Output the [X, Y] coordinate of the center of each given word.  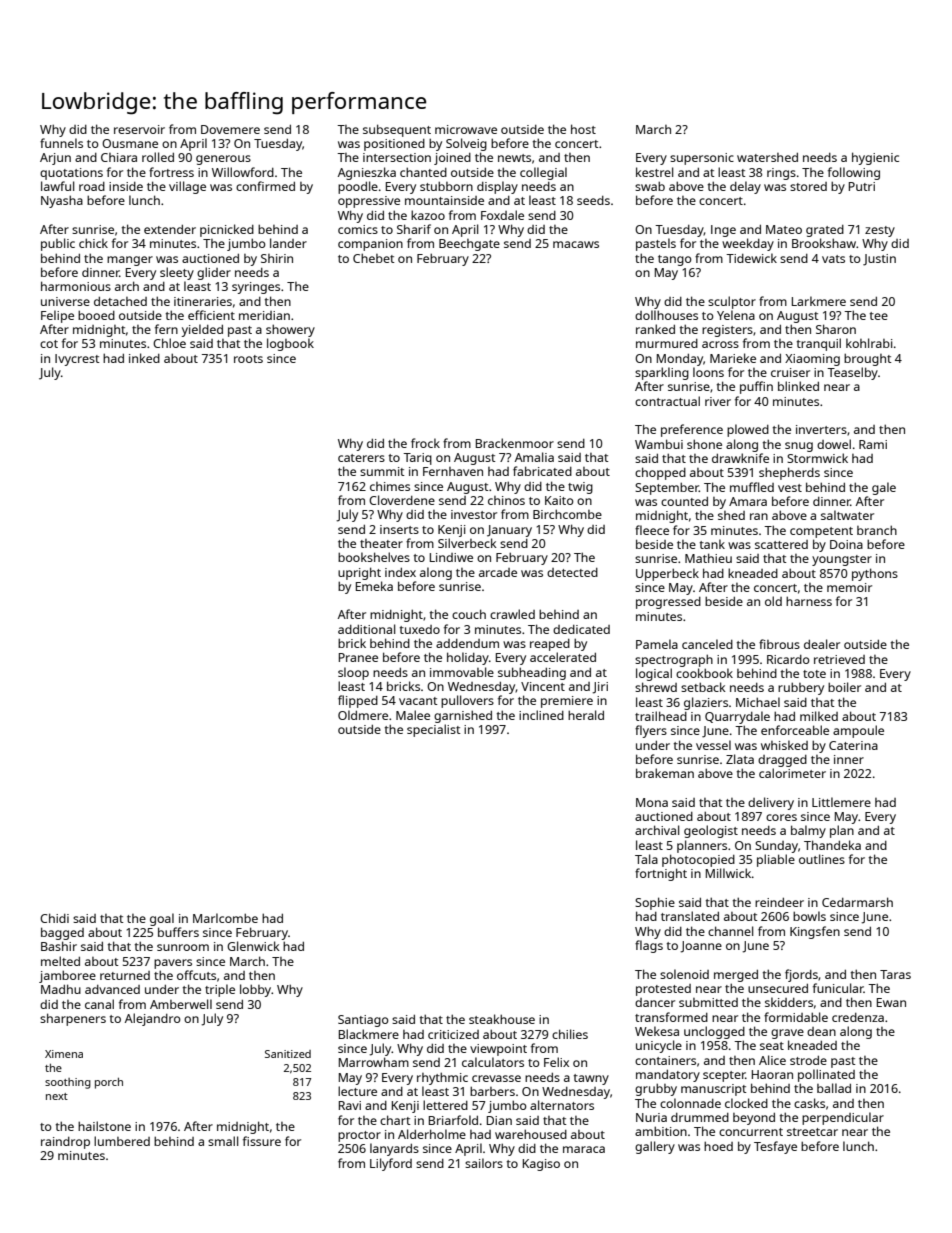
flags [649, 946]
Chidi [54, 918]
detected [572, 572]
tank [712, 544]
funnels [61, 143]
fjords [801, 975]
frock [425, 443]
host [583, 129]
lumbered [122, 1141]
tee [879, 316]
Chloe [169, 343]
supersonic [702, 159]
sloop [353, 673]
